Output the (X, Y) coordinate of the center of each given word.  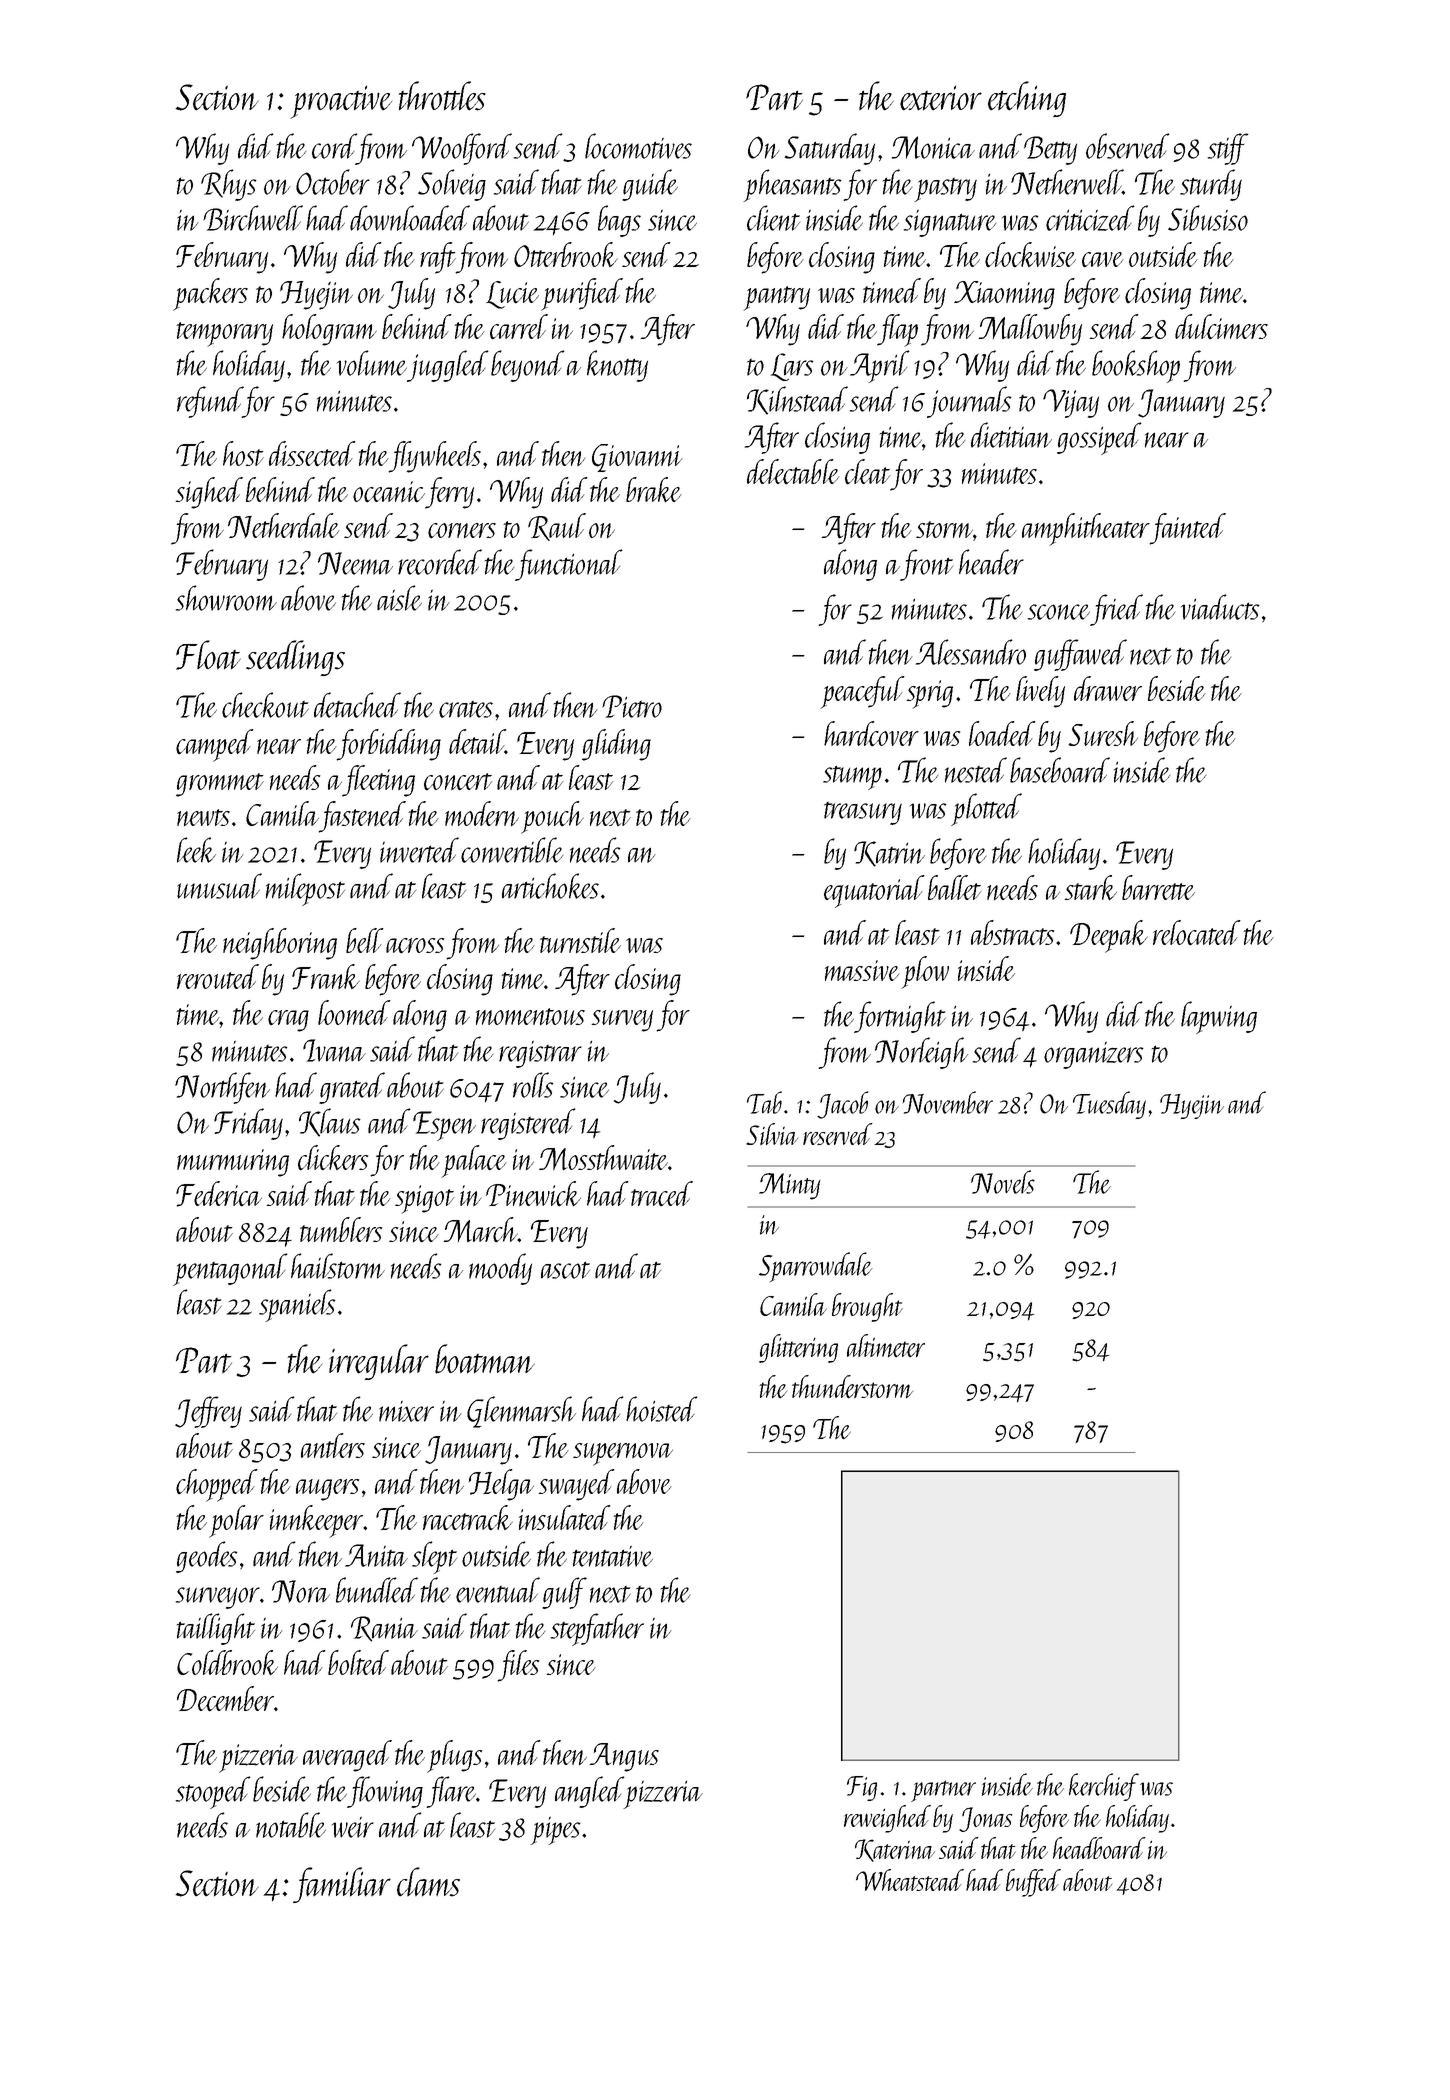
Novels (1003, 1182)
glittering (798, 1348)
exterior (941, 98)
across (415, 946)
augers (327, 1490)
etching (1027, 99)
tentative (613, 1556)
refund (210, 402)
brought (867, 1307)
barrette (1158, 887)
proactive (341, 102)
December (225, 1699)
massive (862, 970)
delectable (793, 472)
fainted (1188, 529)
